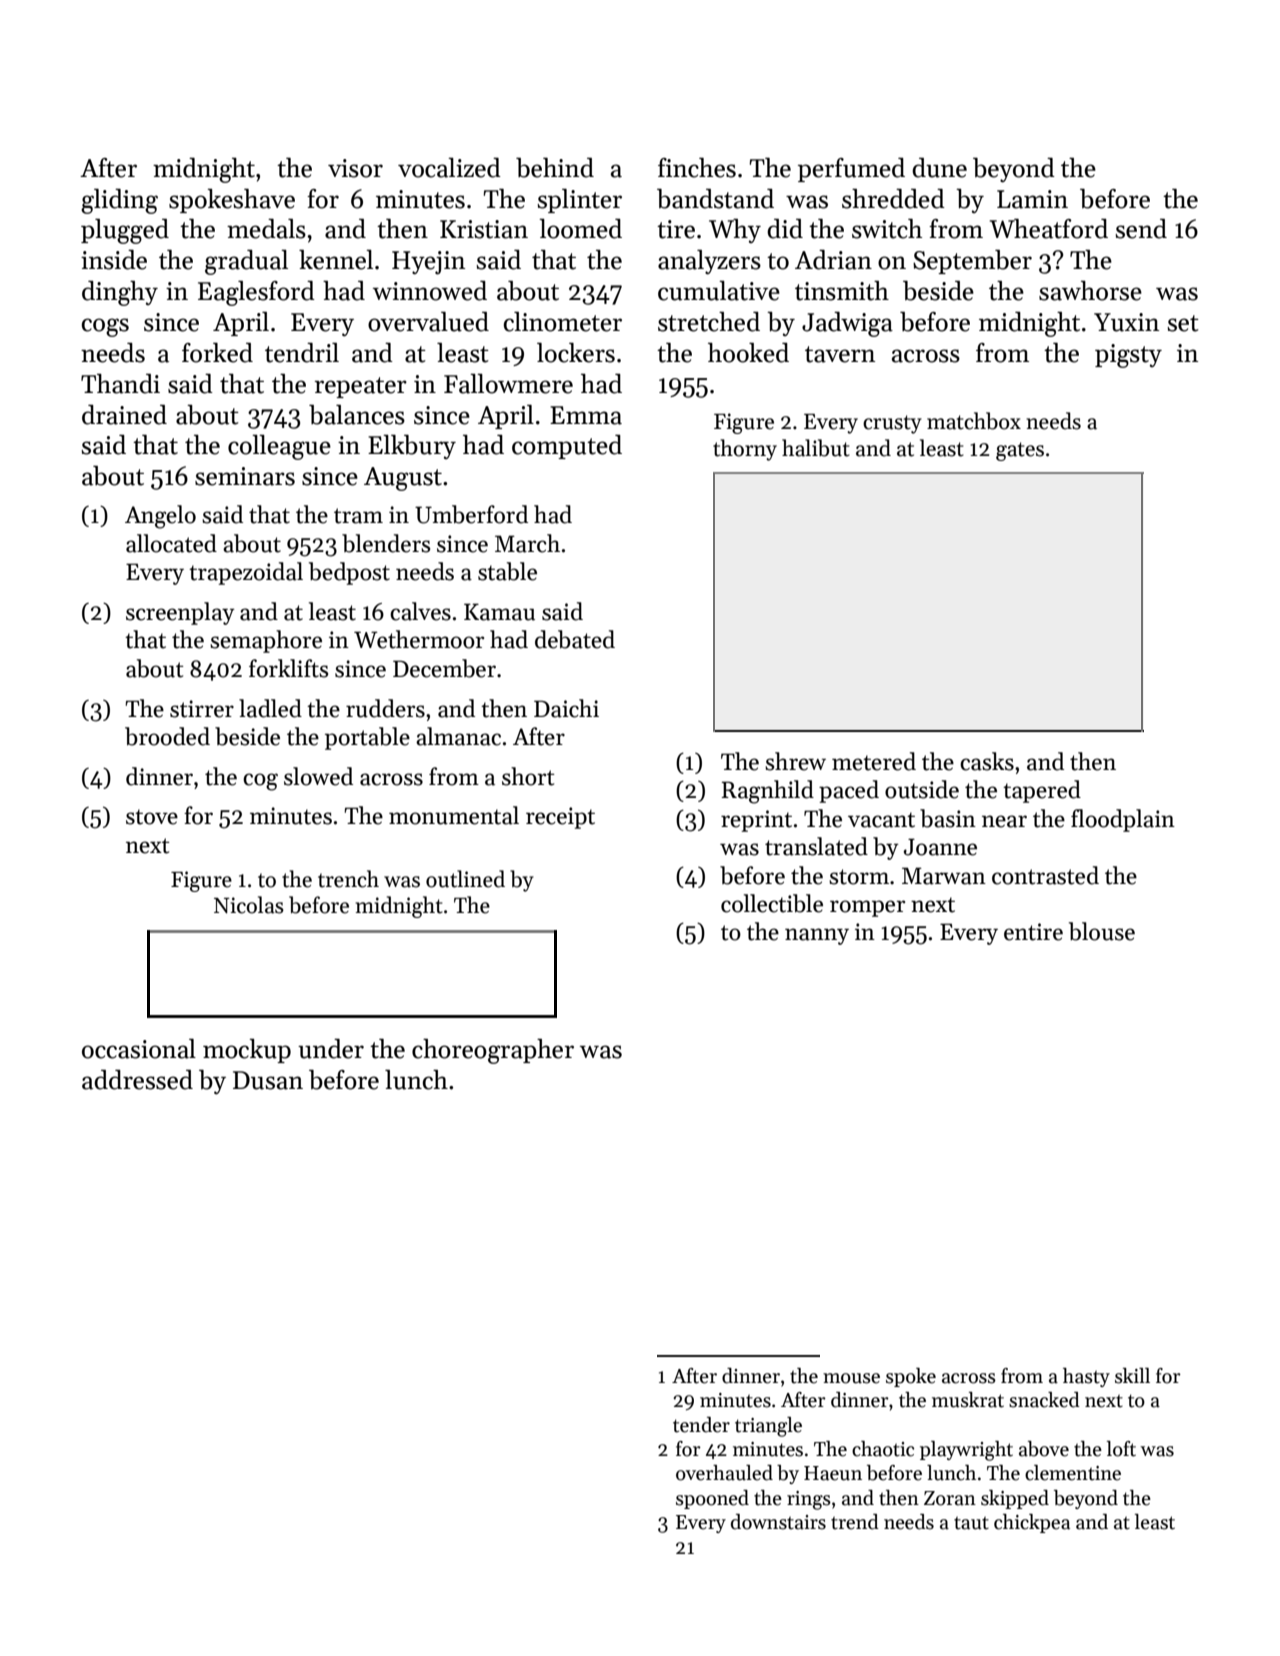 Image resolution: width=1280 pixels, height=1656 pixels. Describe the element at coordinates (575, 639) in the screenshot. I see `debated` at that location.
